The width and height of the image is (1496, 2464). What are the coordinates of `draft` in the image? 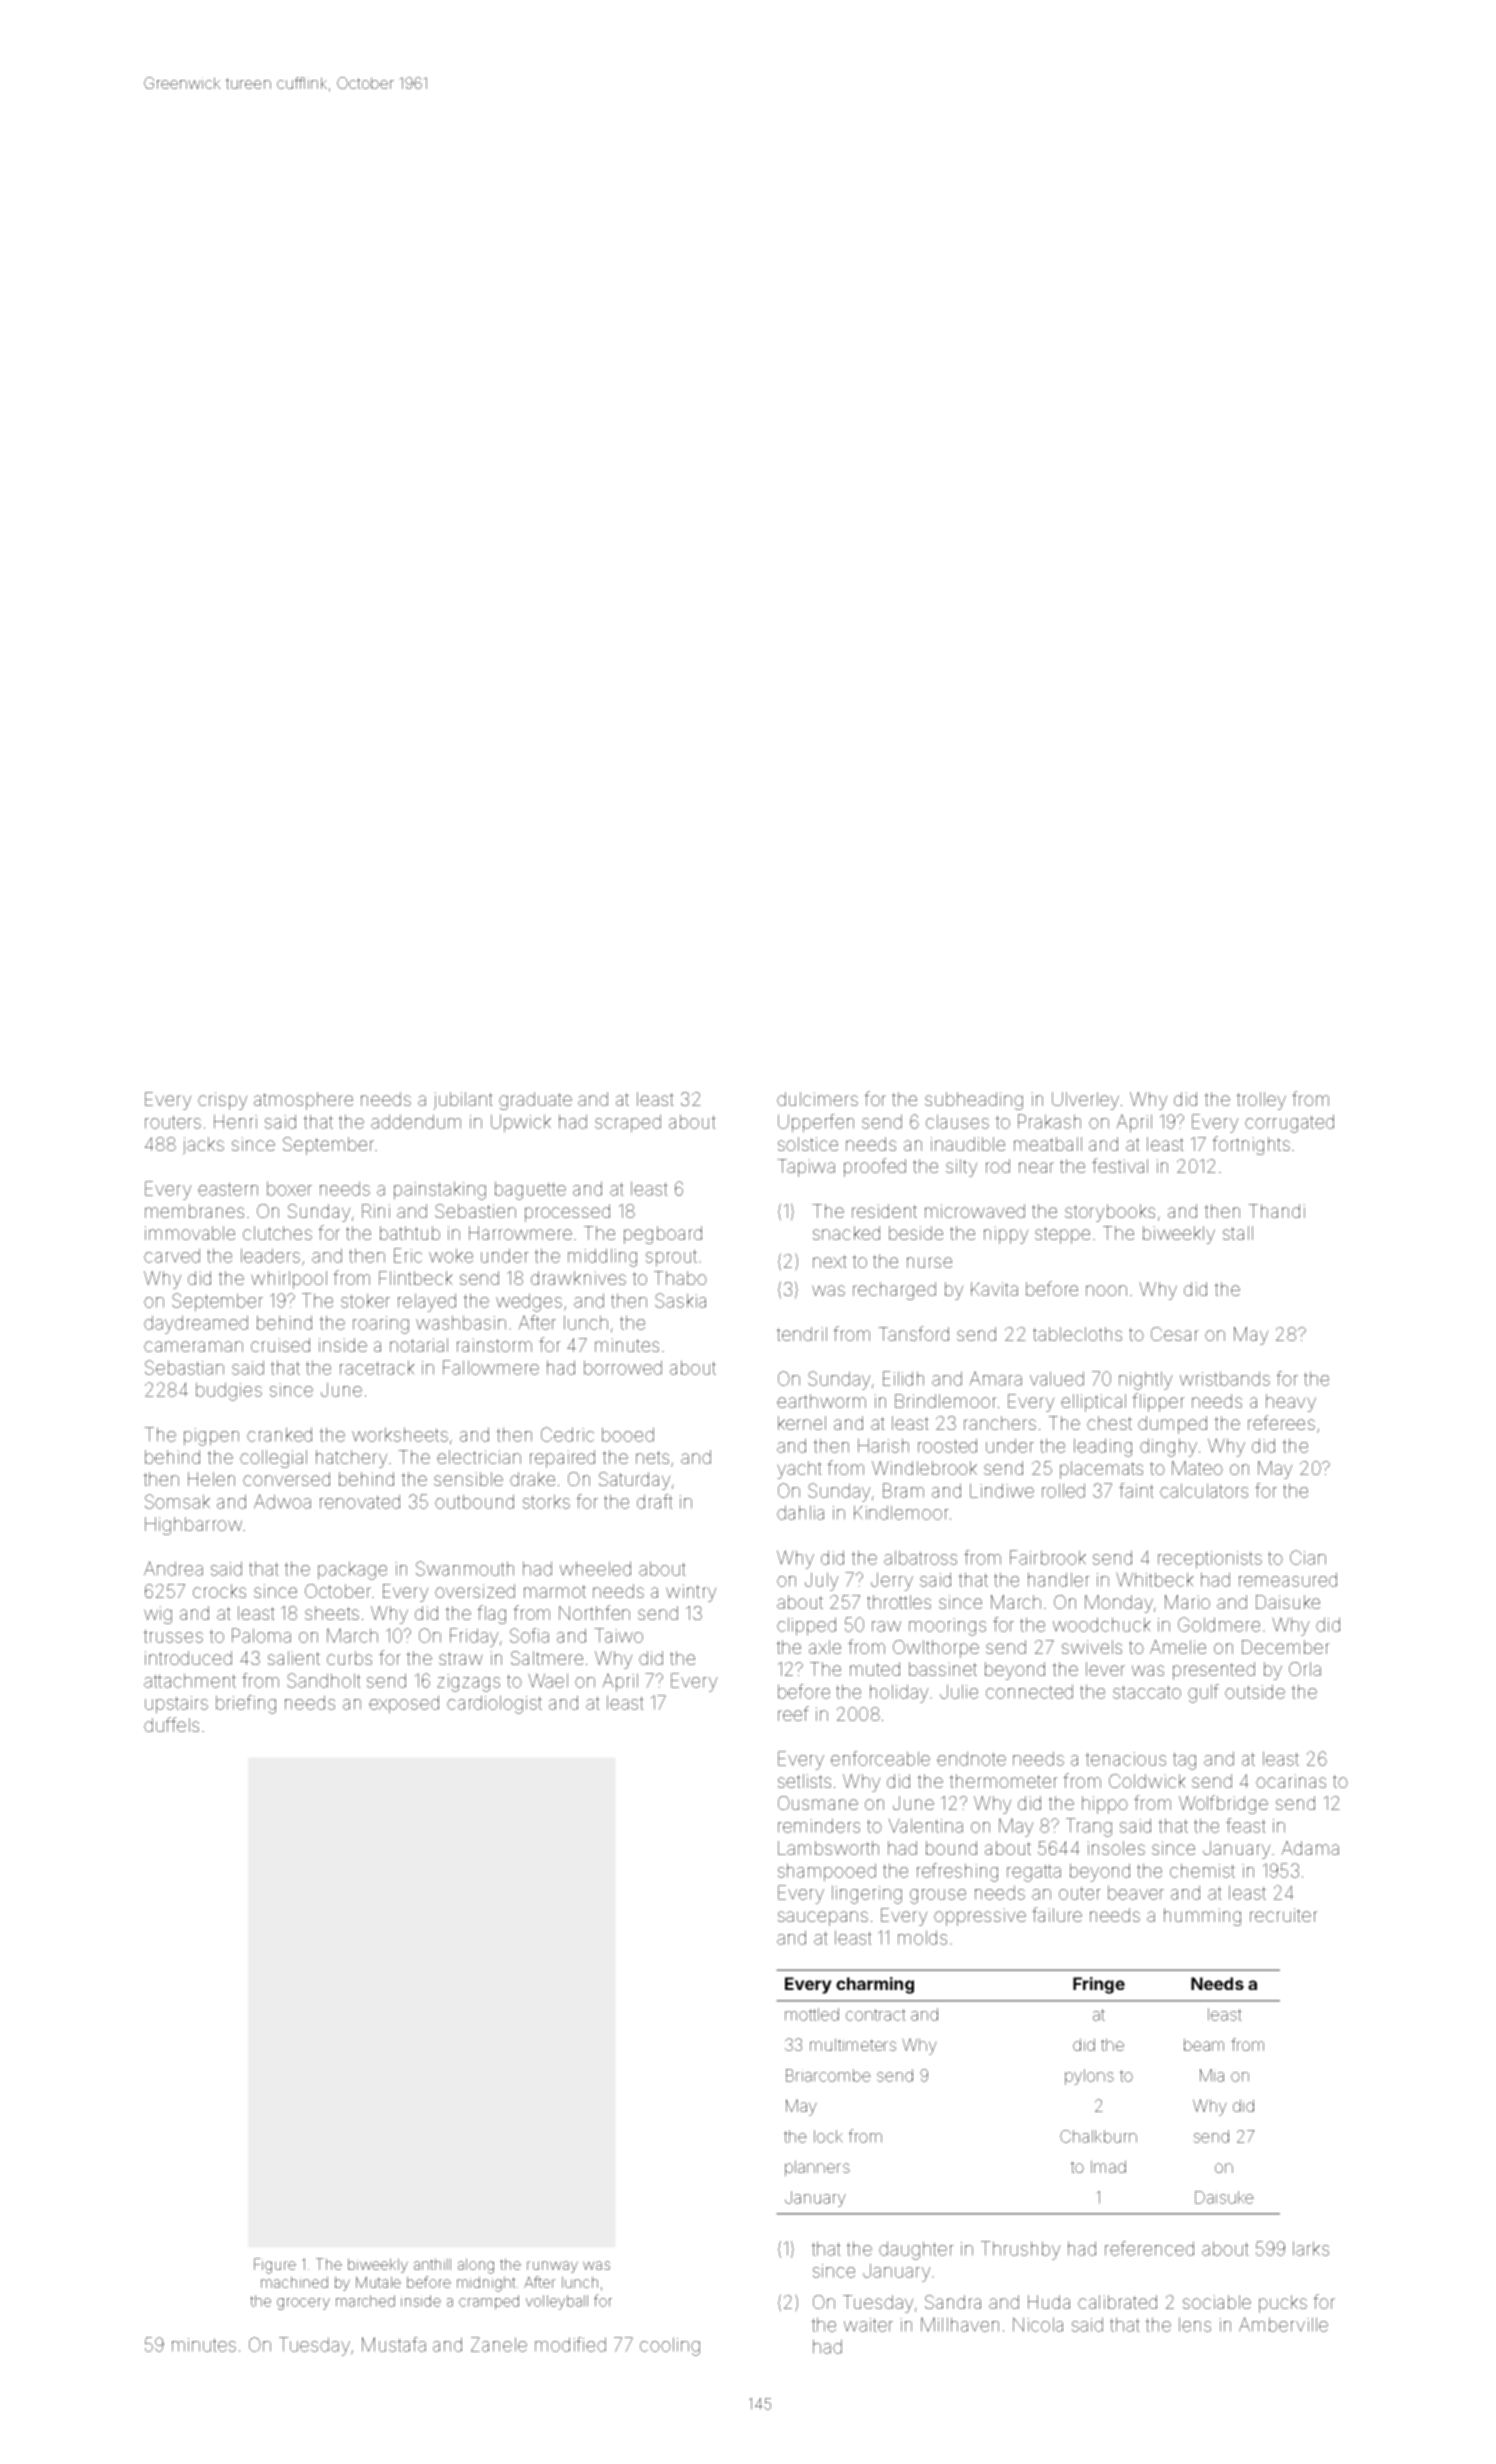 It's located at (655, 1501).
